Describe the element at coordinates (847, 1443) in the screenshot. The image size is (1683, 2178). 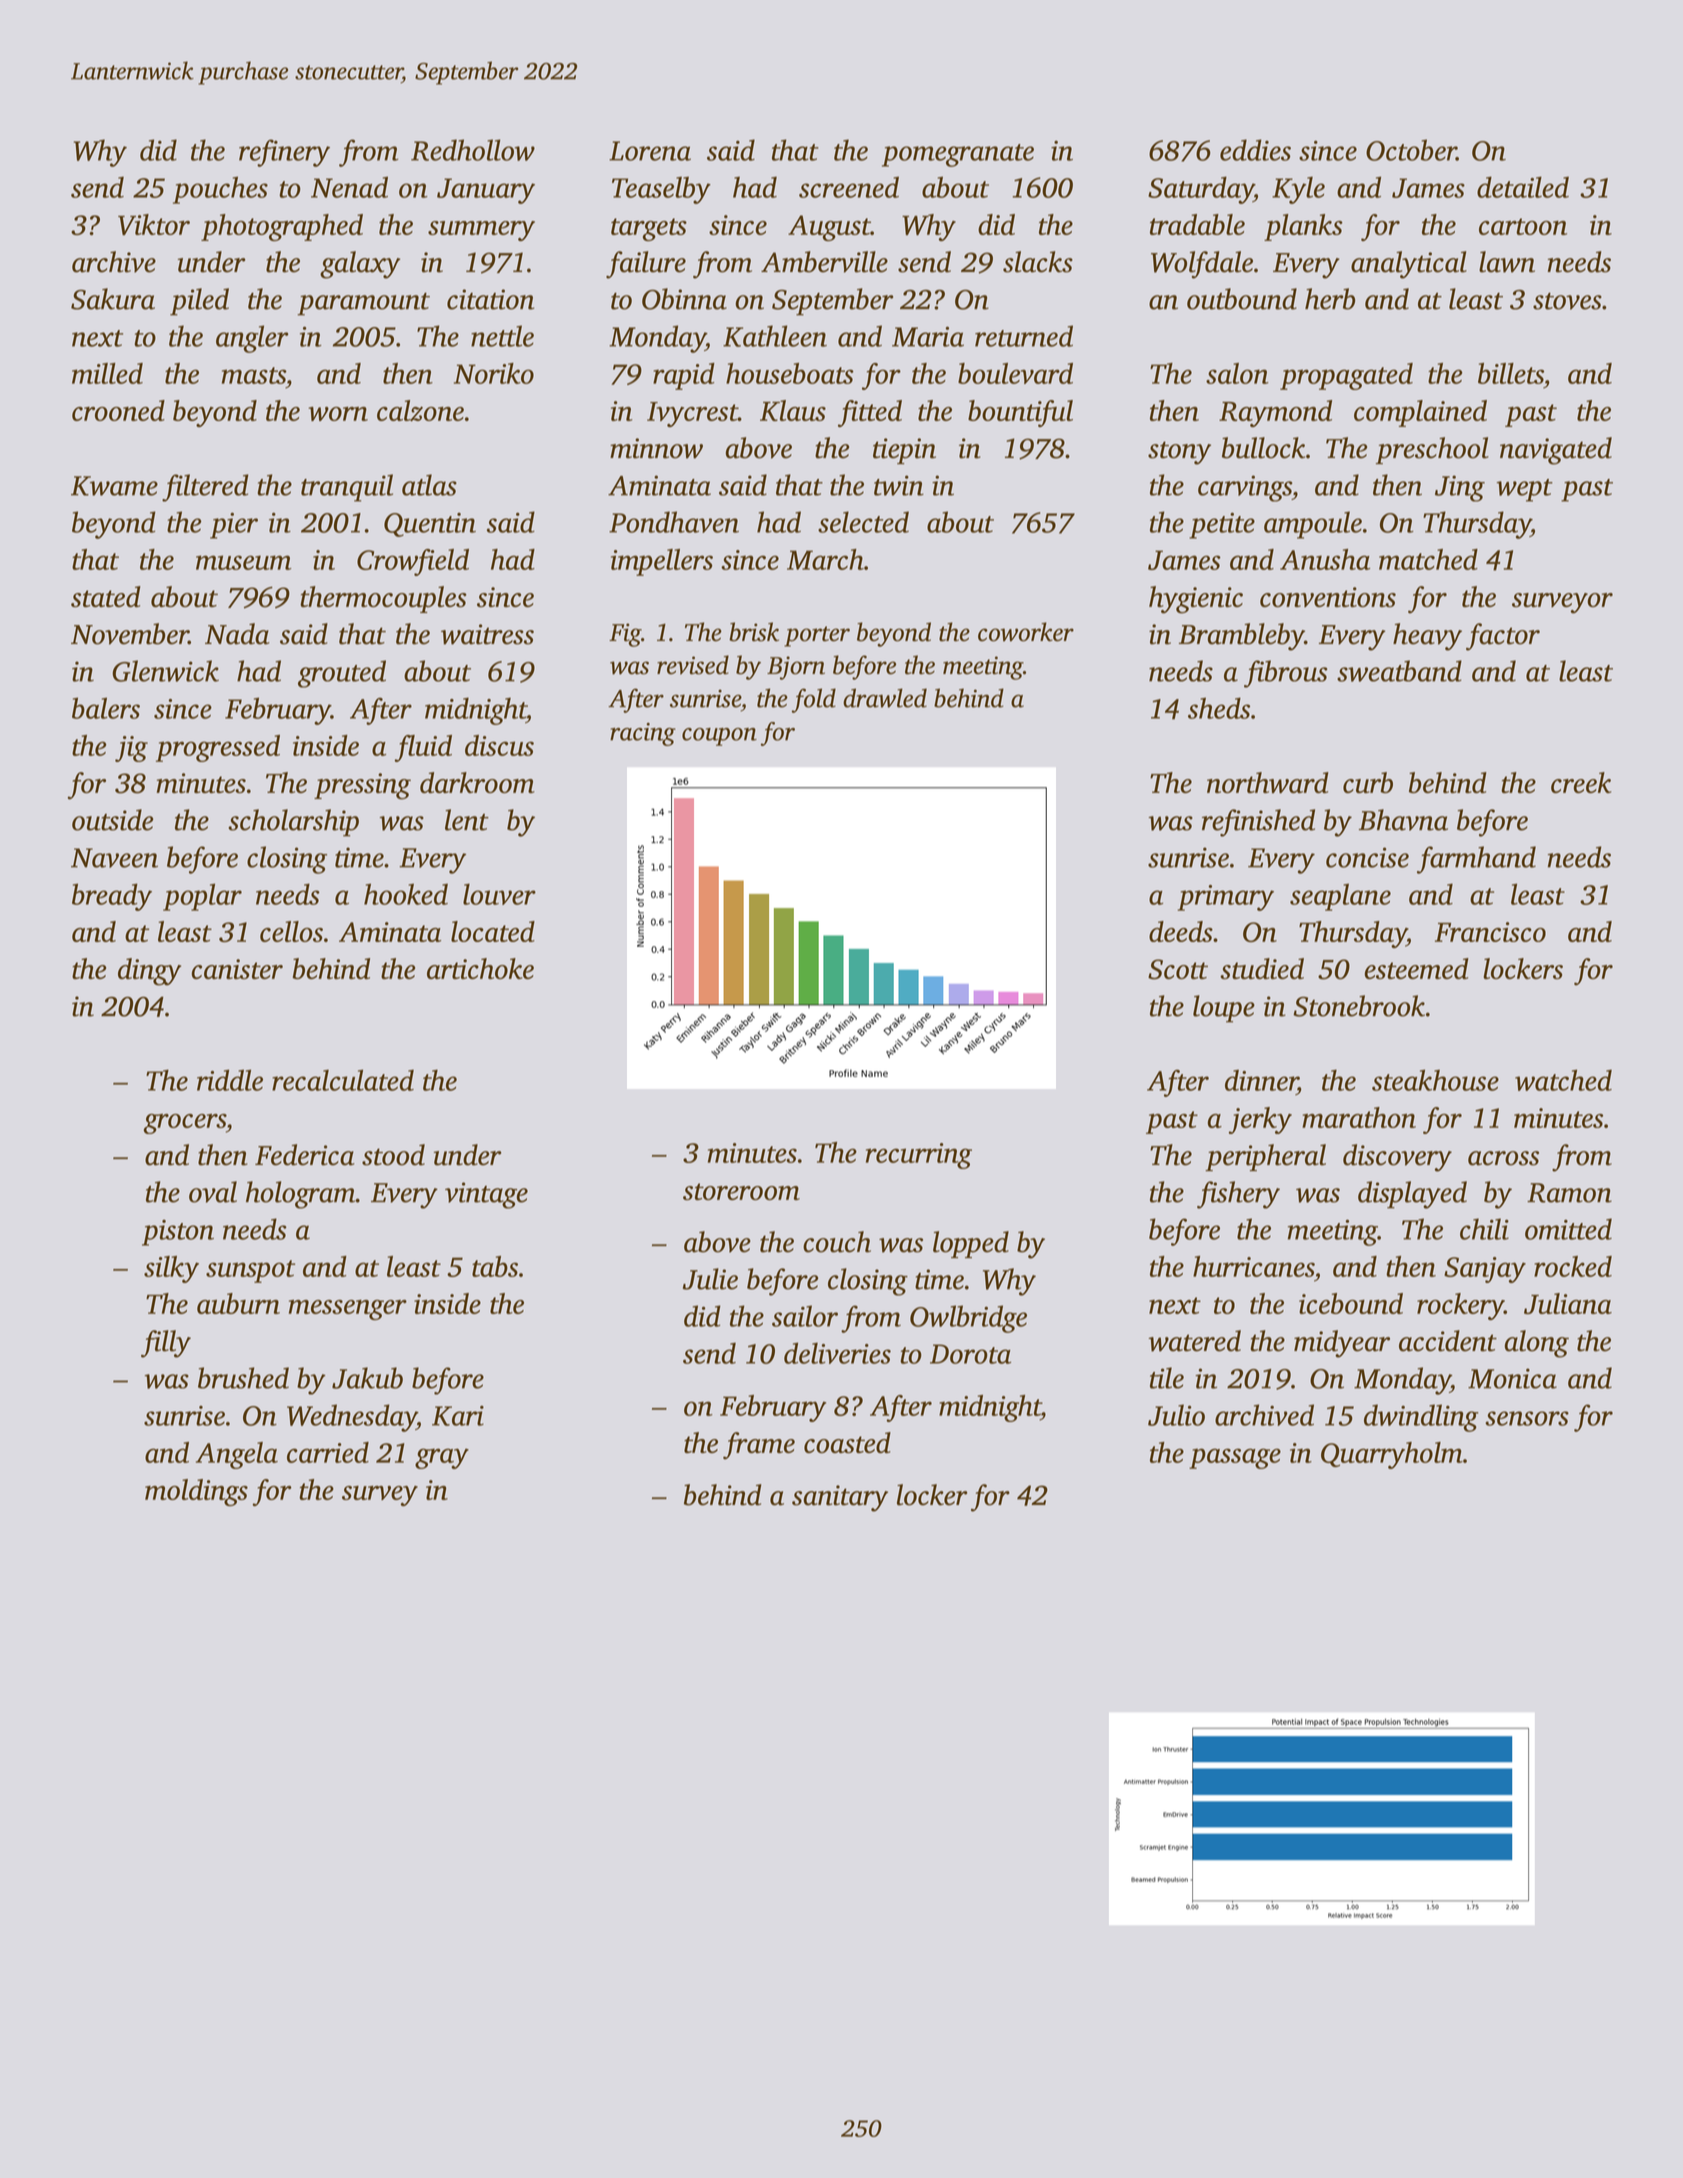
I see `coasted` at that location.
